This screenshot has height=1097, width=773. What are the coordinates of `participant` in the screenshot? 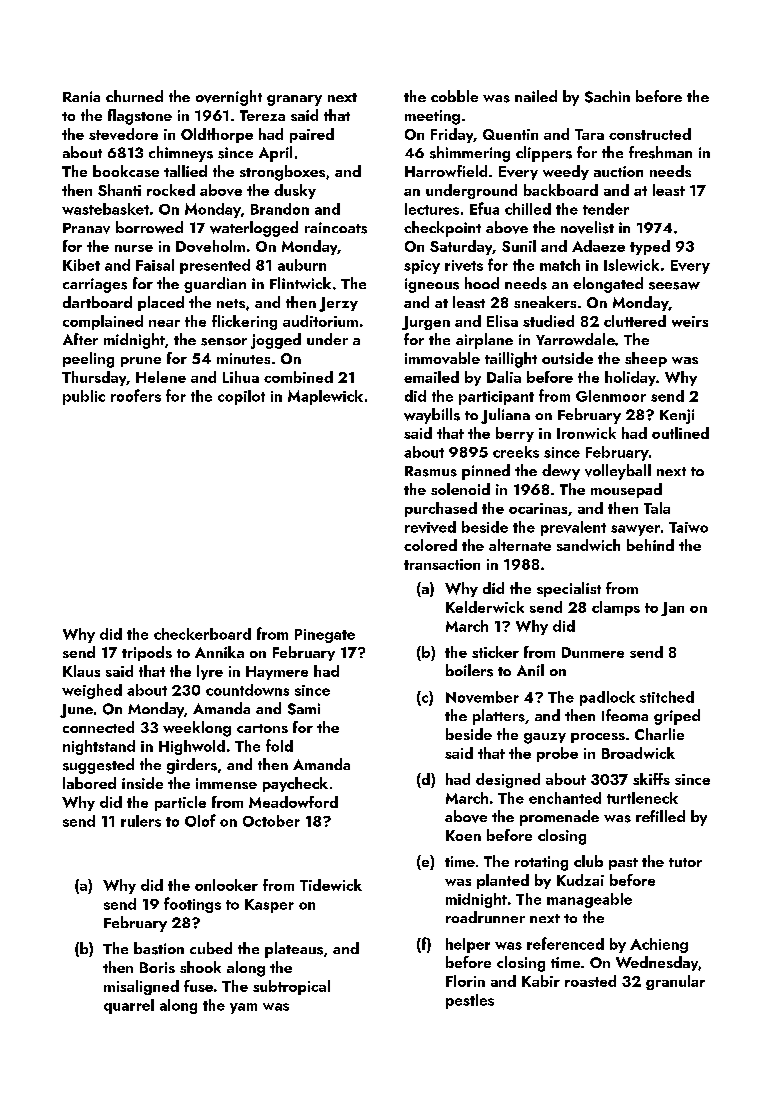 It's located at (496, 398).
